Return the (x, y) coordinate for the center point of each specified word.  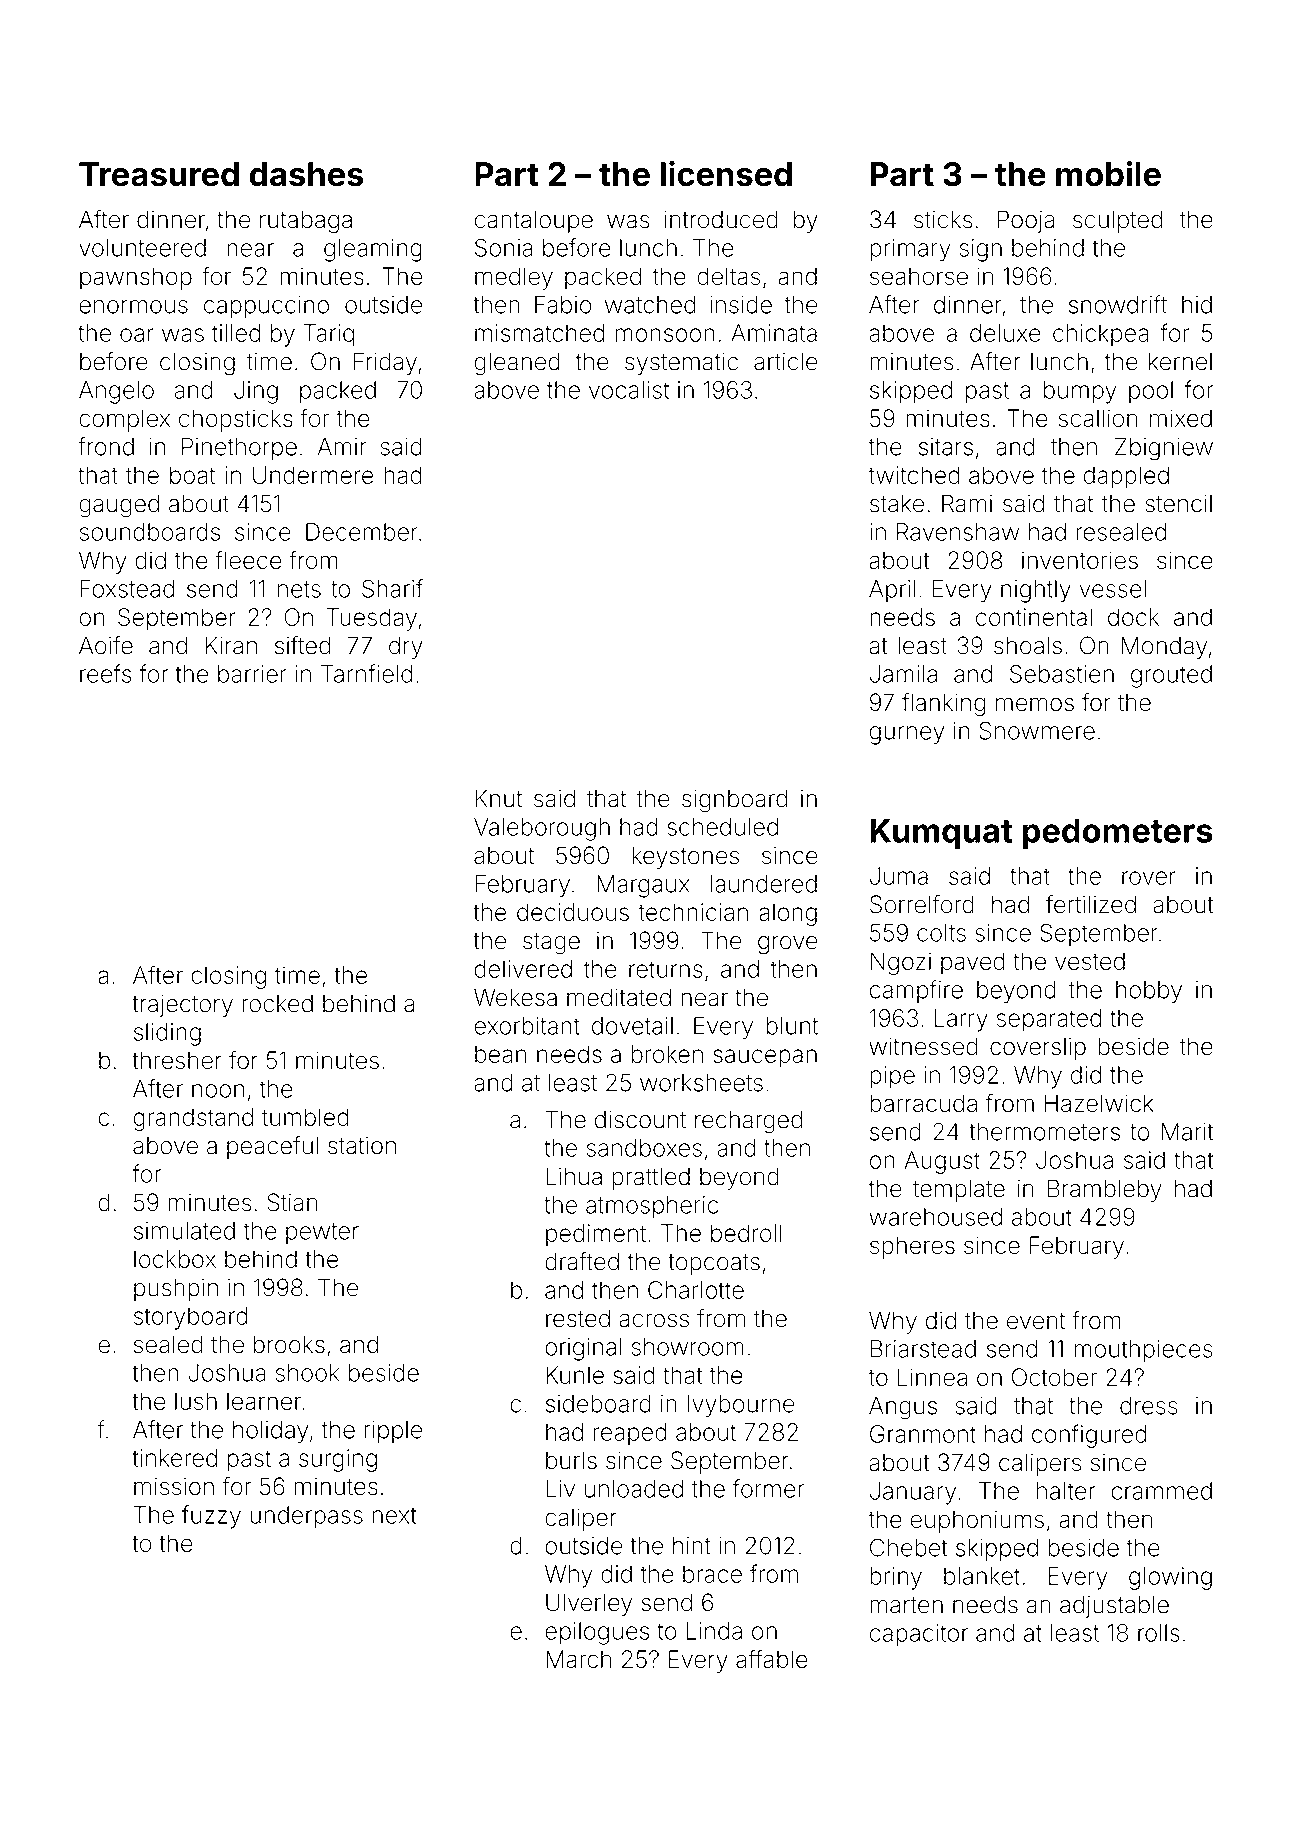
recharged (748, 1122)
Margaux (643, 886)
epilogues (597, 1633)
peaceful (272, 1147)
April (892, 591)
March (578, 1659)
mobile (1108, 174)
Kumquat (941, 833)
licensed (726, 174)
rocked (277, 1004)
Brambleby (1105, 1190)
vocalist (629, 390)
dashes (307, 174)
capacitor (919, 1635)
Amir (342, 446)
